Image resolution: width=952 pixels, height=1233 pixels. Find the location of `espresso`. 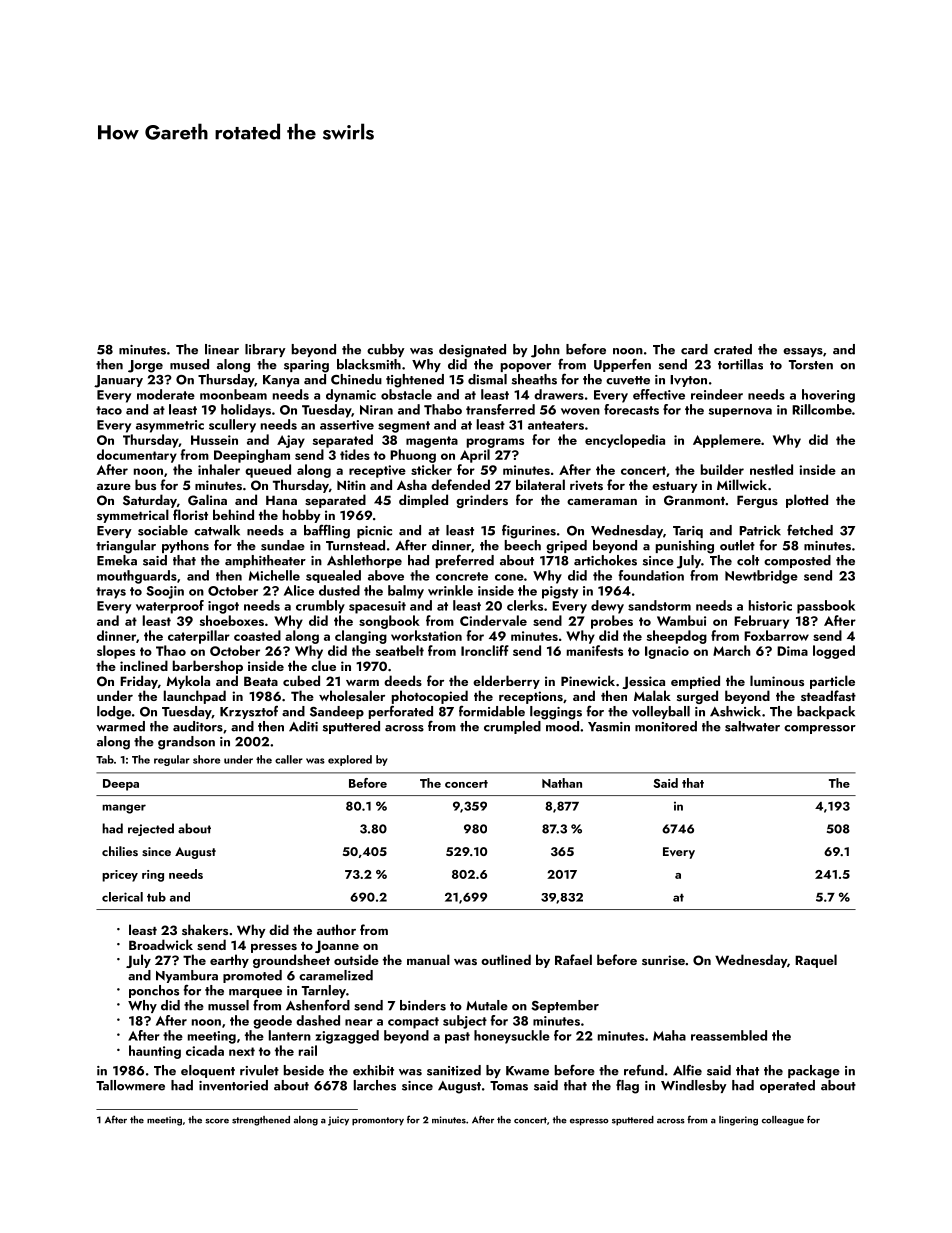

espresso is located at coordinates (589, 1122).
